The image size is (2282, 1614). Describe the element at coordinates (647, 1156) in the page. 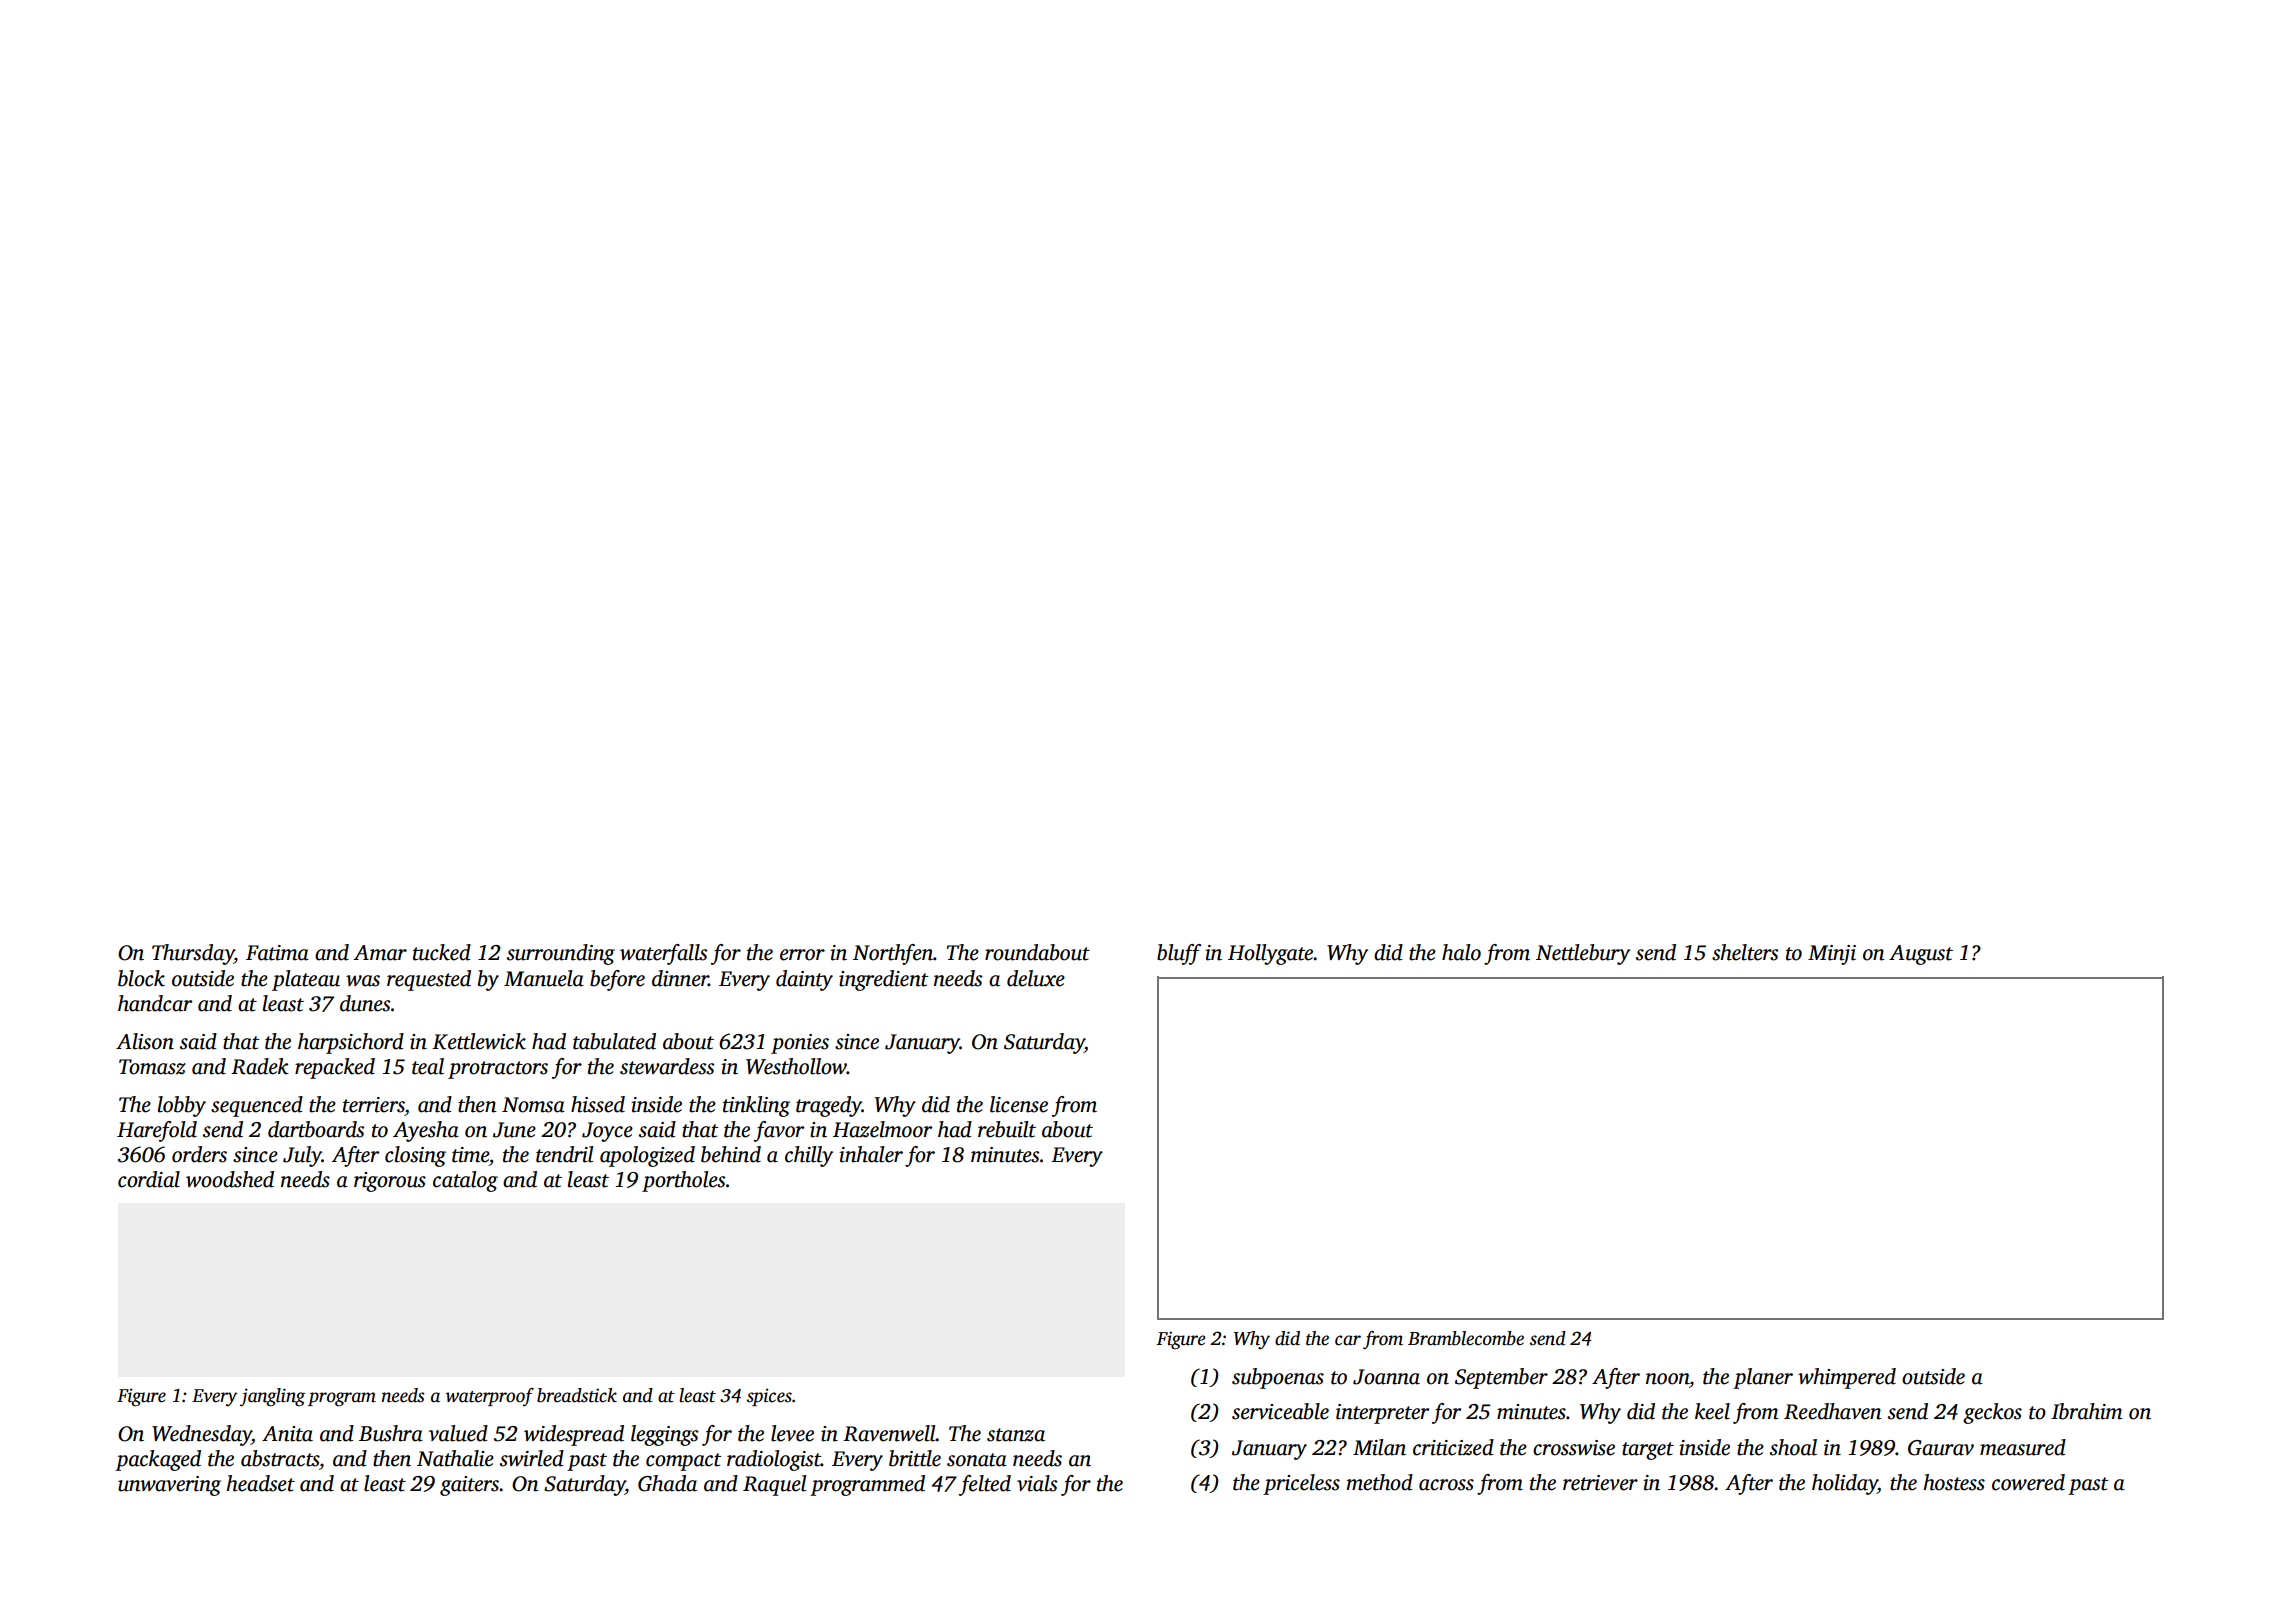

I see `apologized` at that location.
